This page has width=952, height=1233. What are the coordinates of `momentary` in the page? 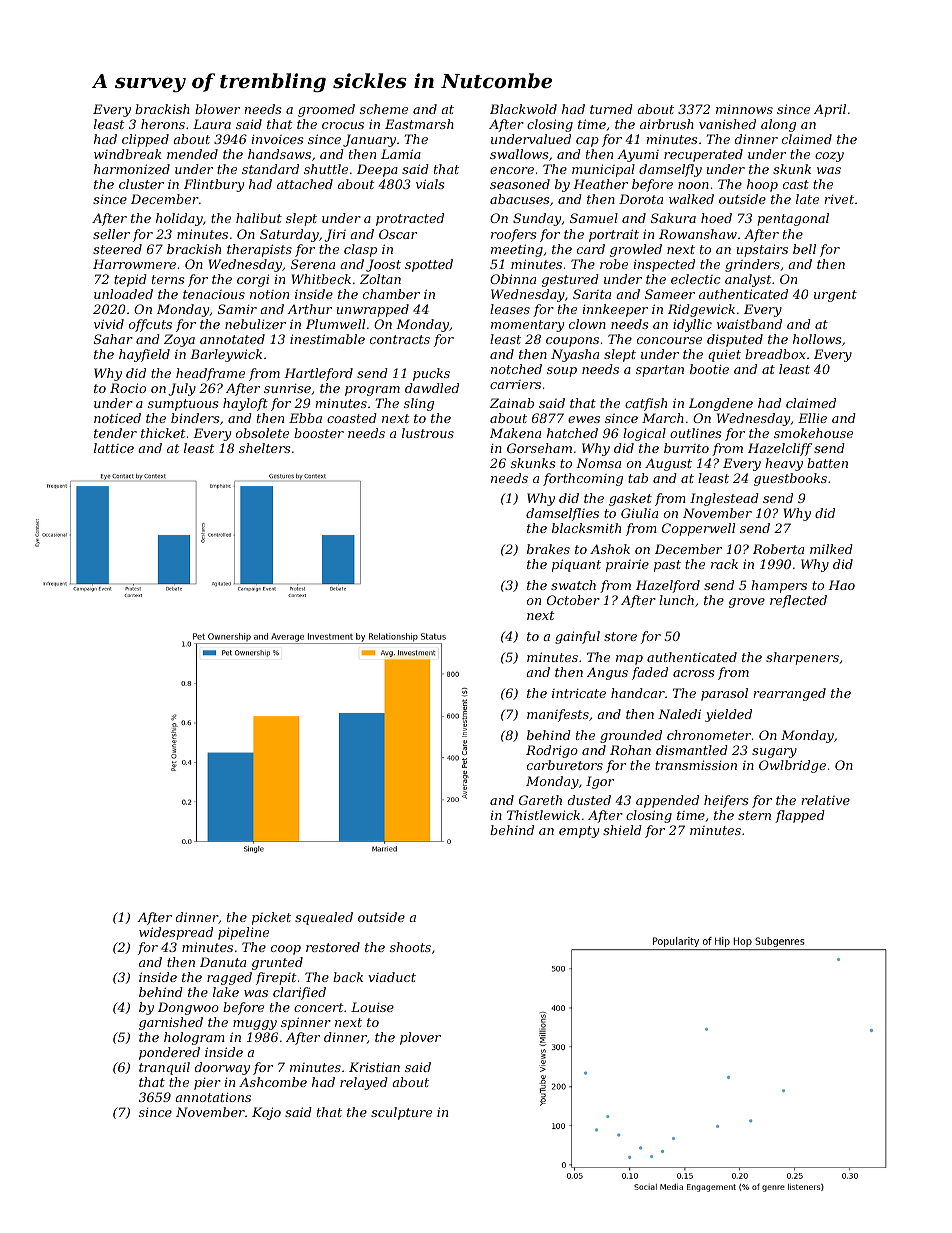 It's located at (527, 326).
